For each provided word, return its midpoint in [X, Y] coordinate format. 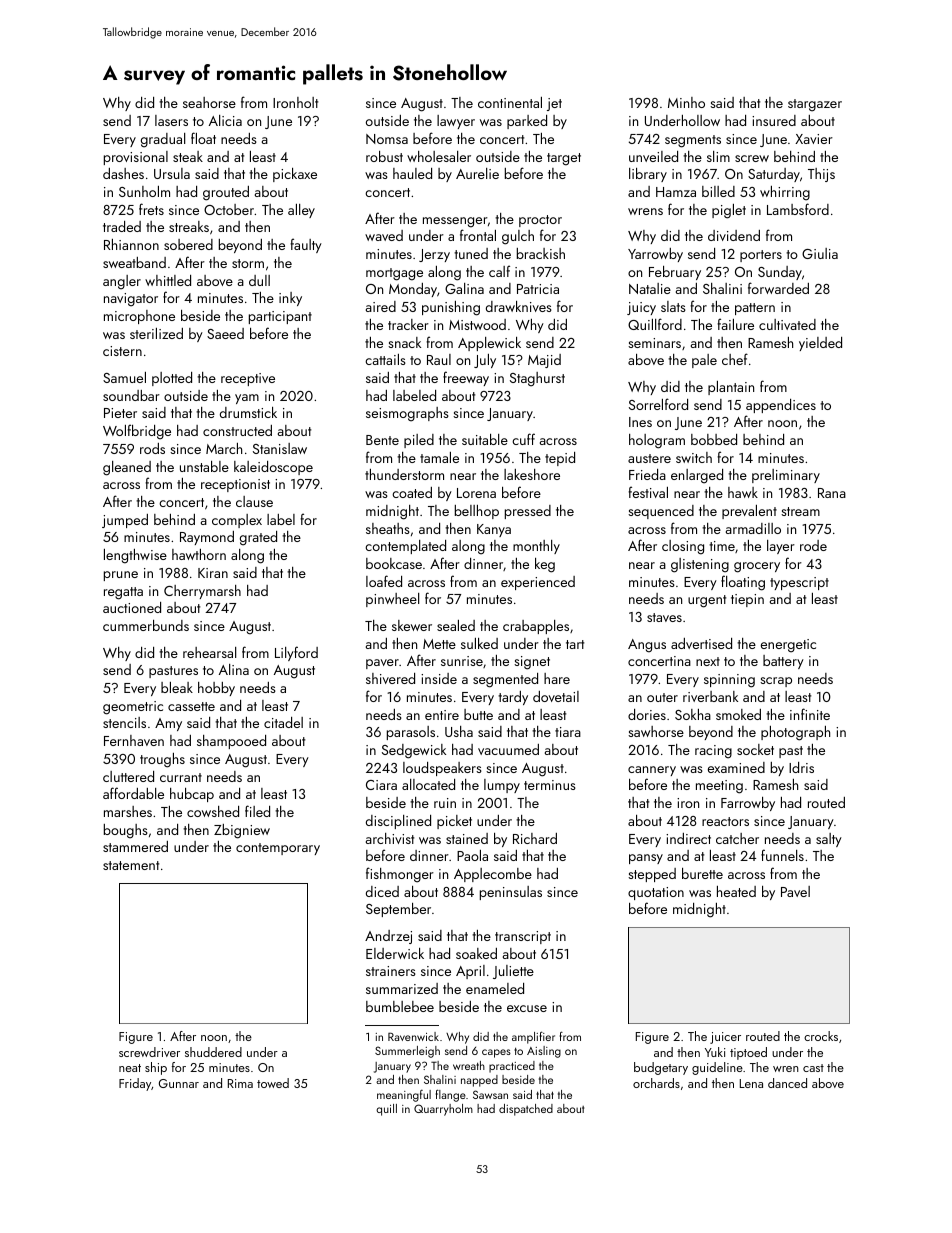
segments [693, 141]
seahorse [209, 102]
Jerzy [434, 255]
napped [479, 1081]
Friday [135, 1084]
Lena [751, 1083]
